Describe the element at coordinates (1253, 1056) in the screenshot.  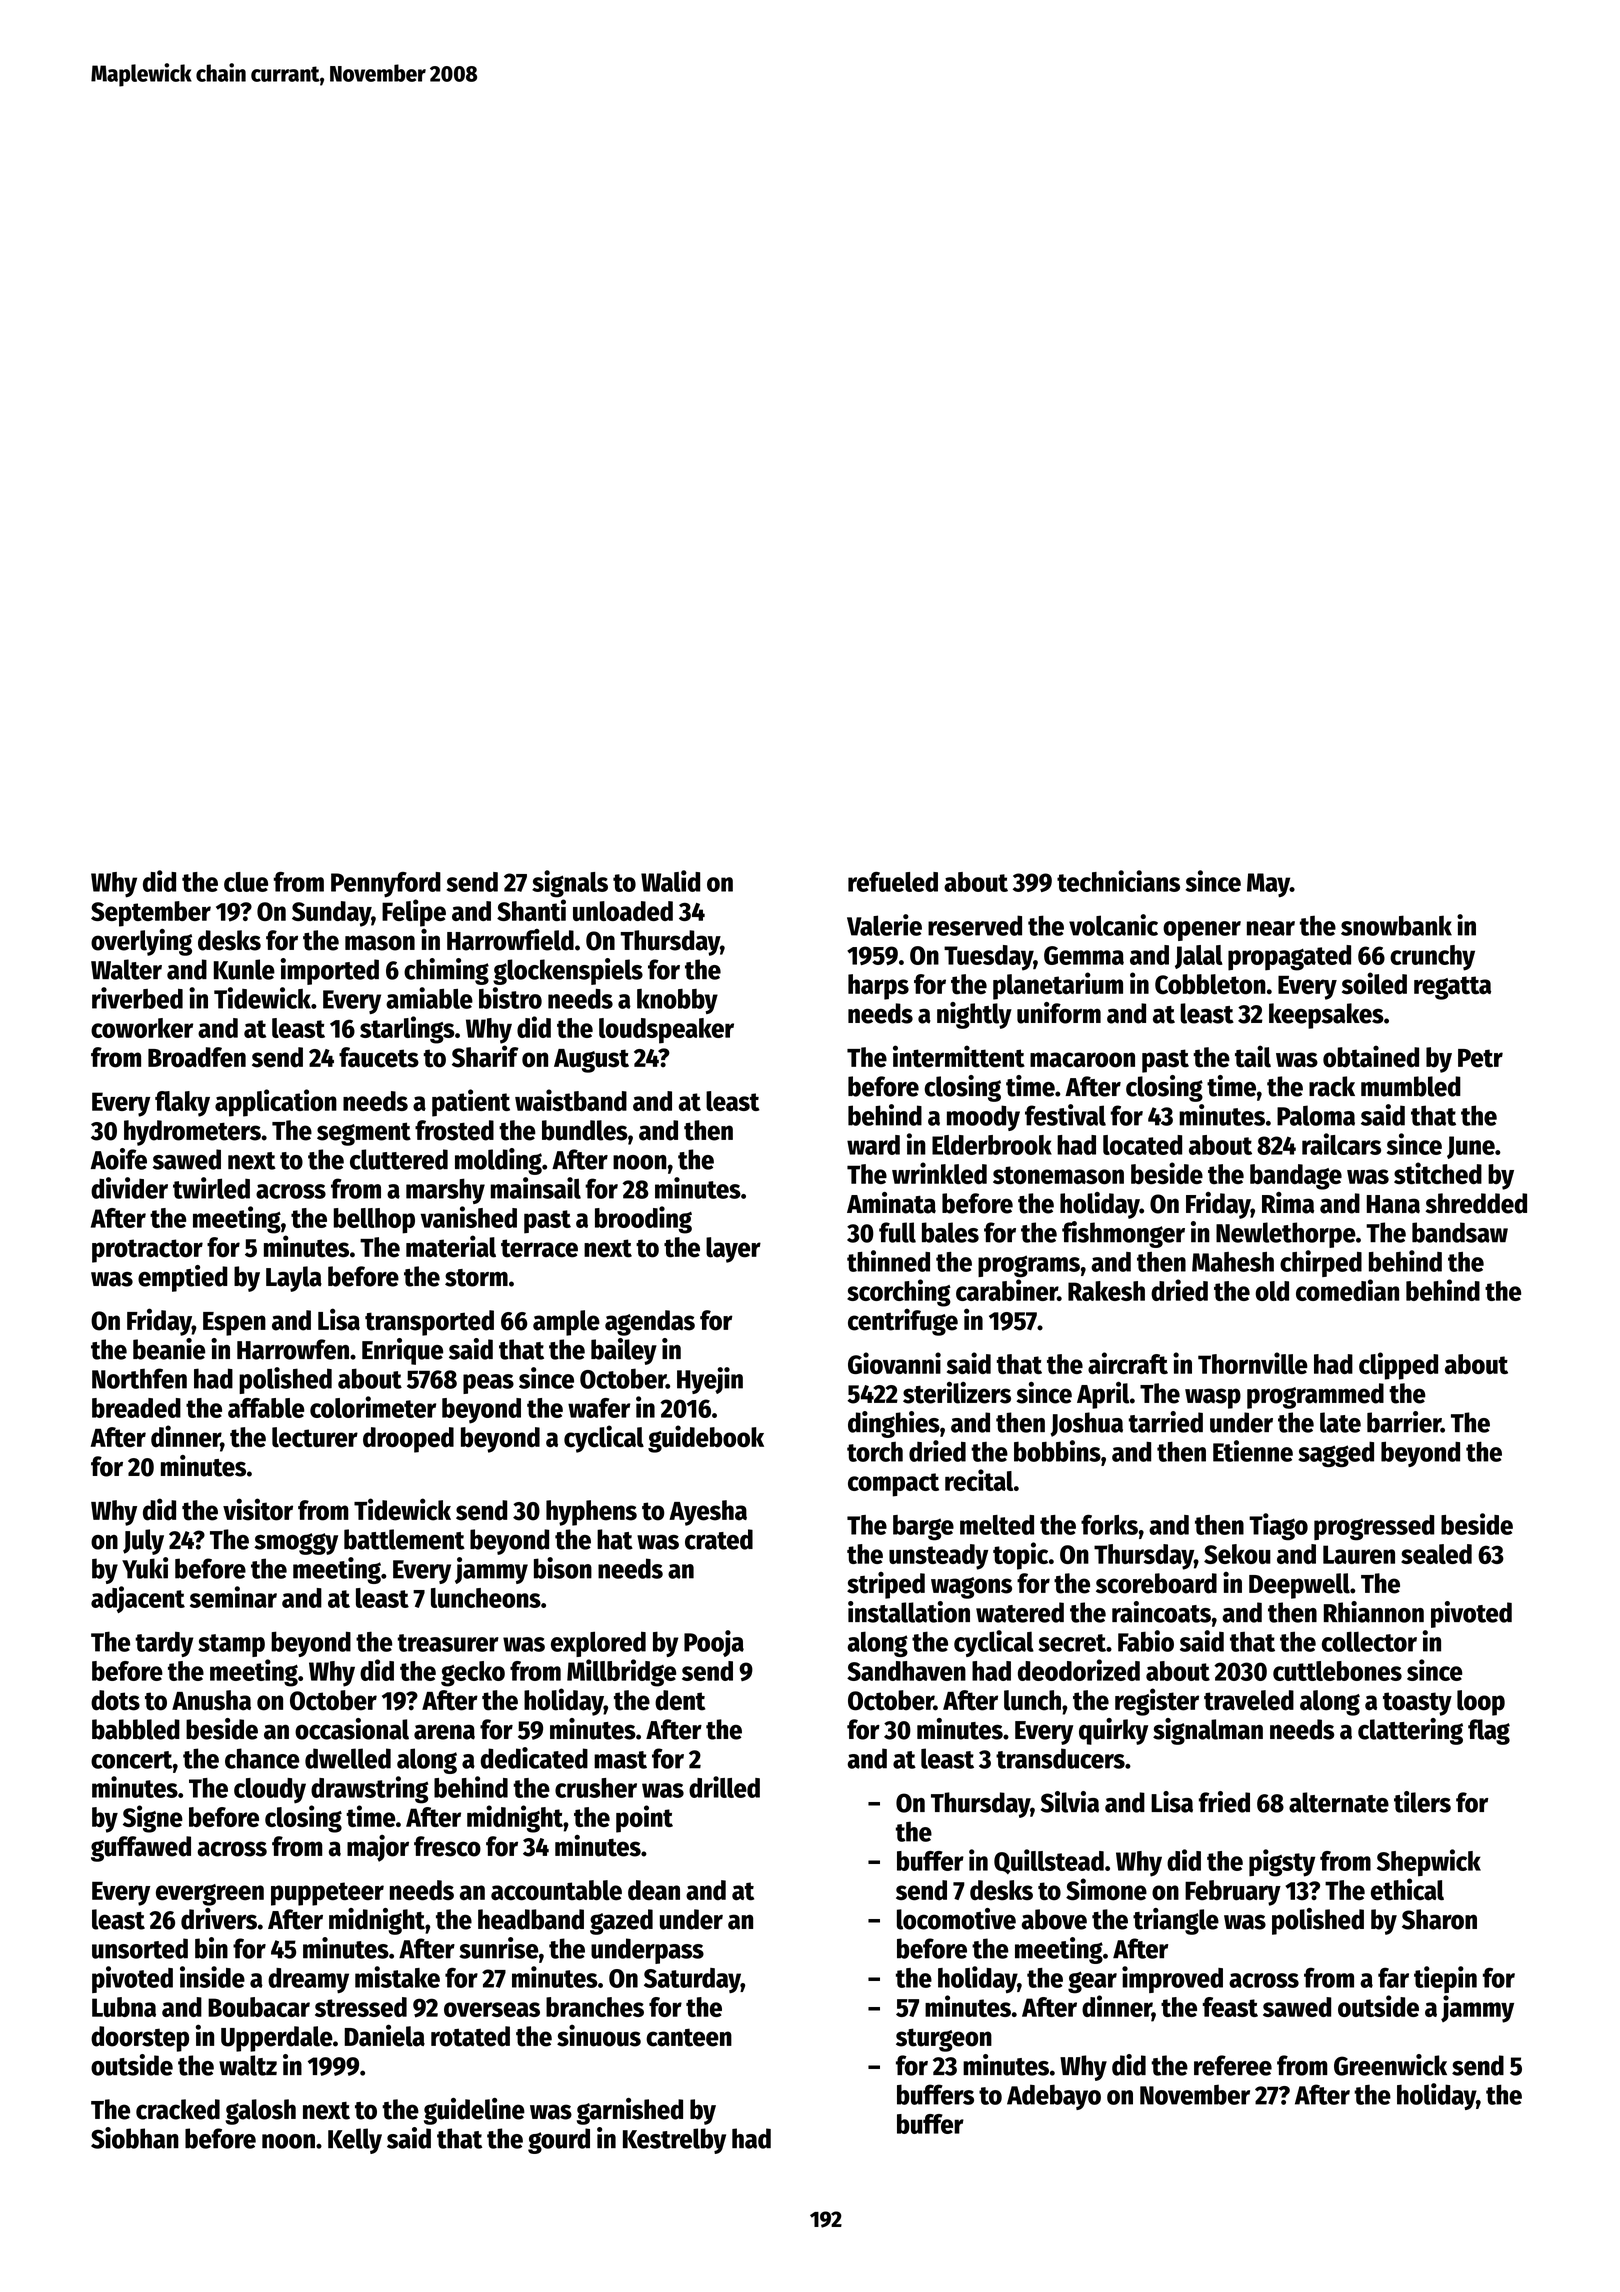
I see `tail` at that location.
